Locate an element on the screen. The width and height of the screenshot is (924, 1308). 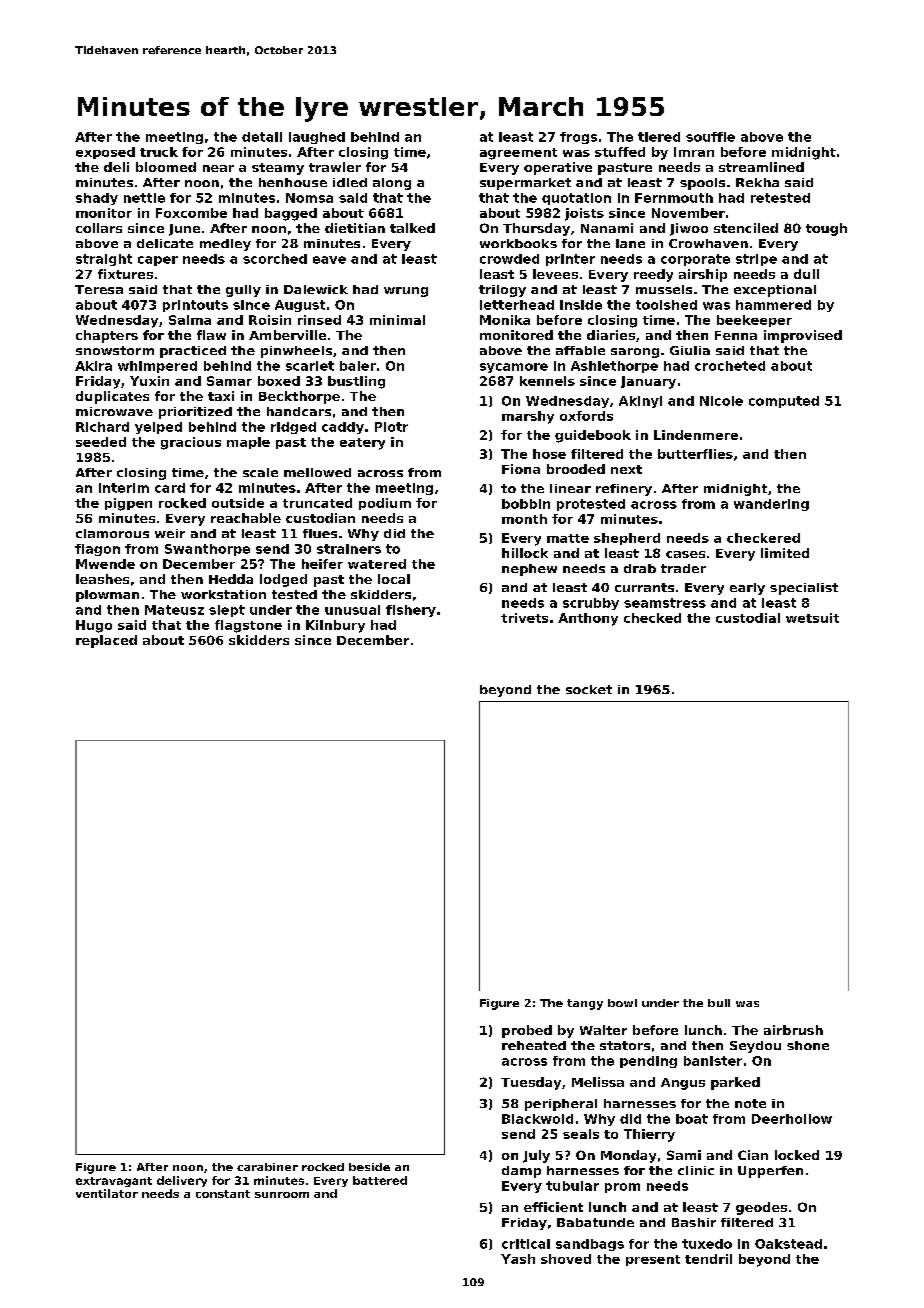
Mateusz is located at coordinates (174, 610).
